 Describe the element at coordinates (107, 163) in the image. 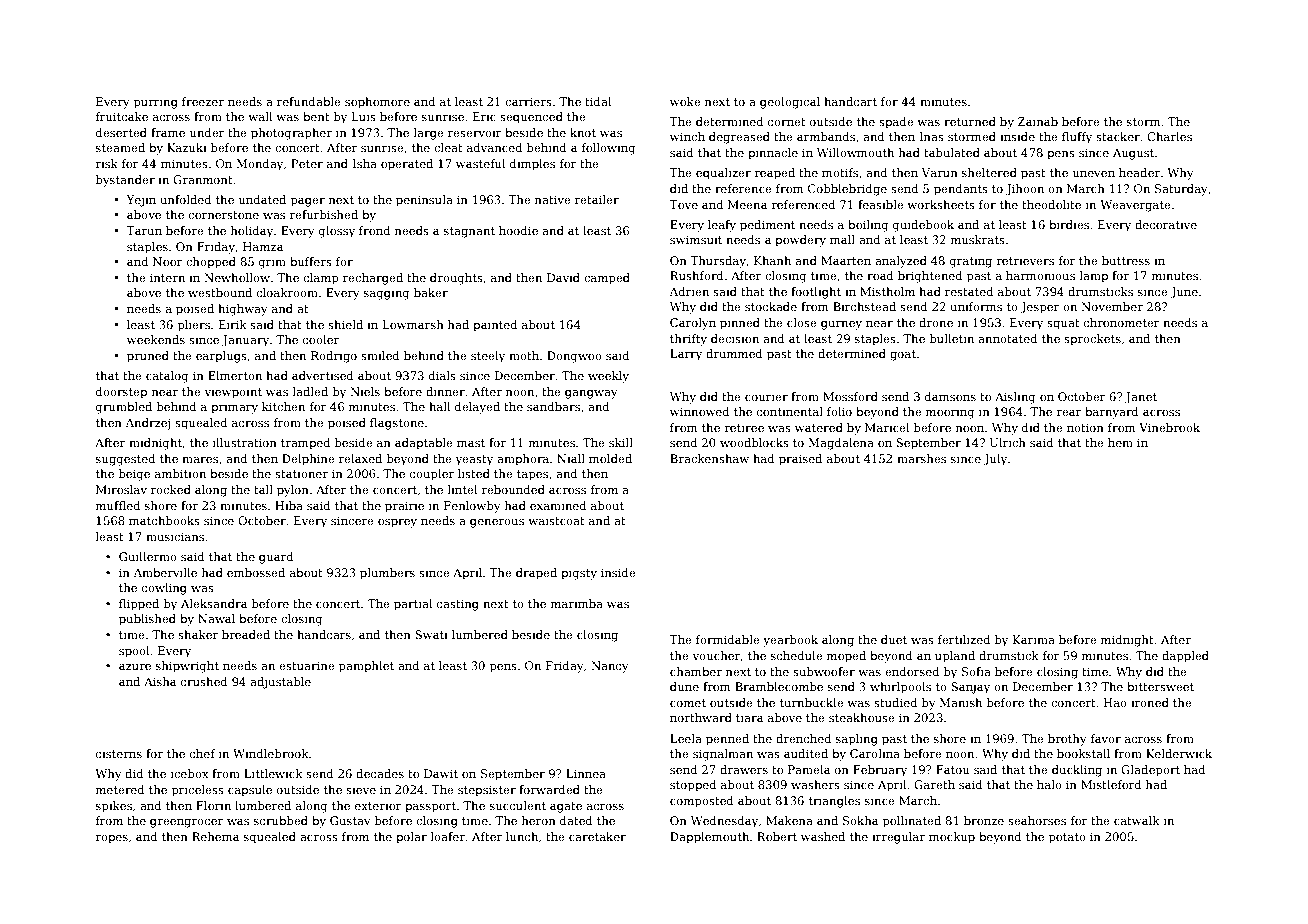

I see `risk` at that location.
